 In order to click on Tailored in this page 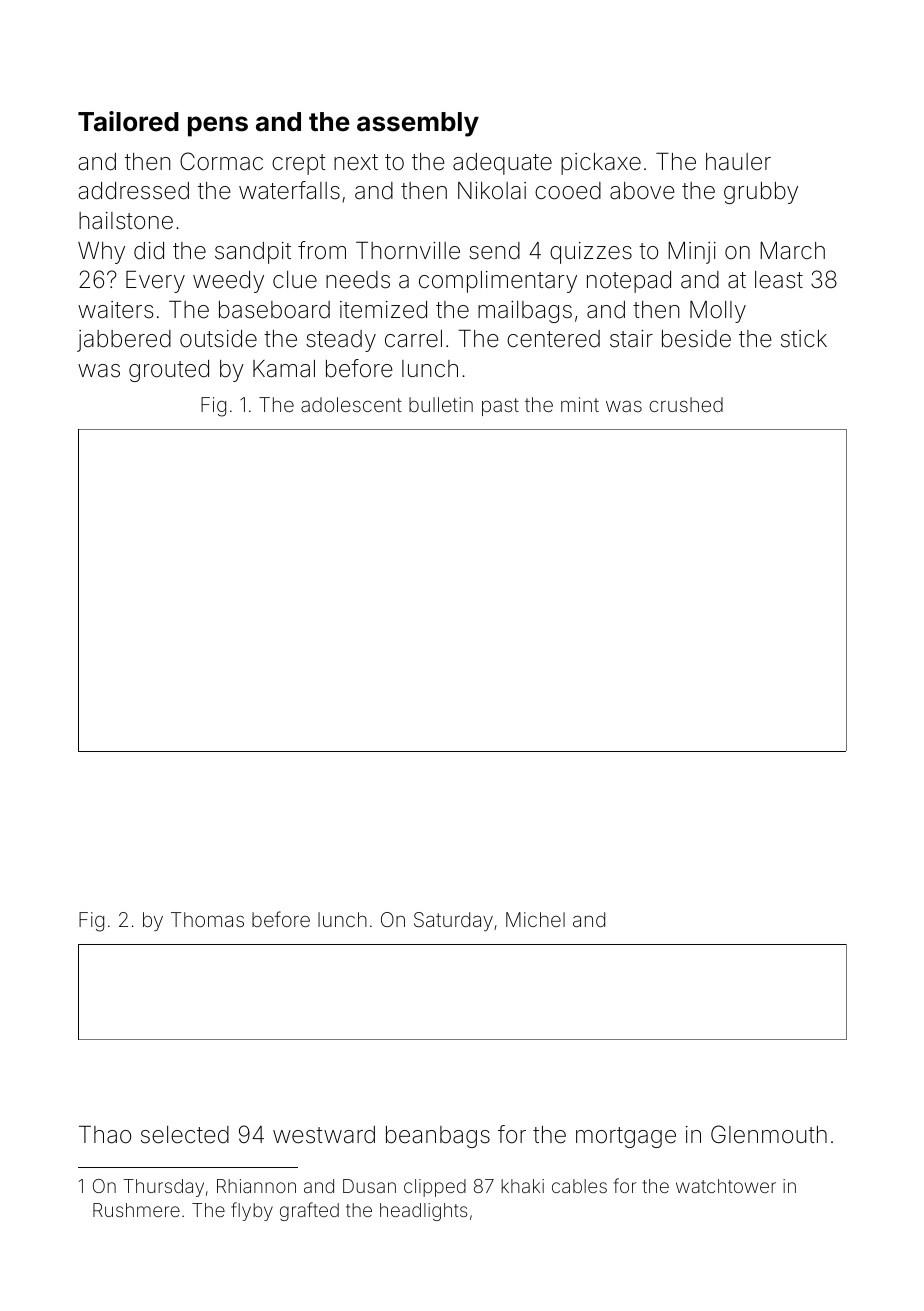, I will do `click(128, 121)`.
